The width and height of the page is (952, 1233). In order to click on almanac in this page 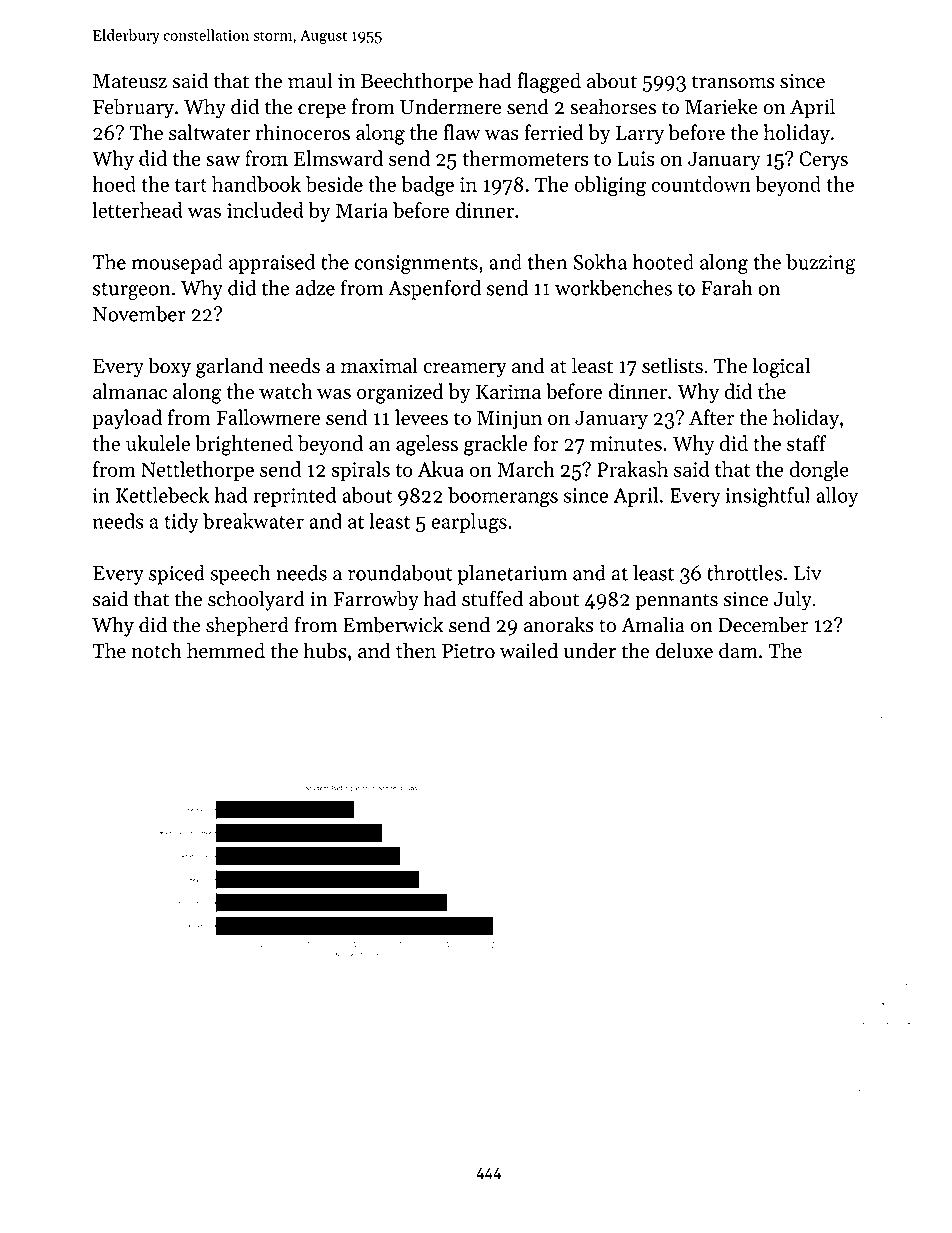, I will do `click(130, 391)`.
